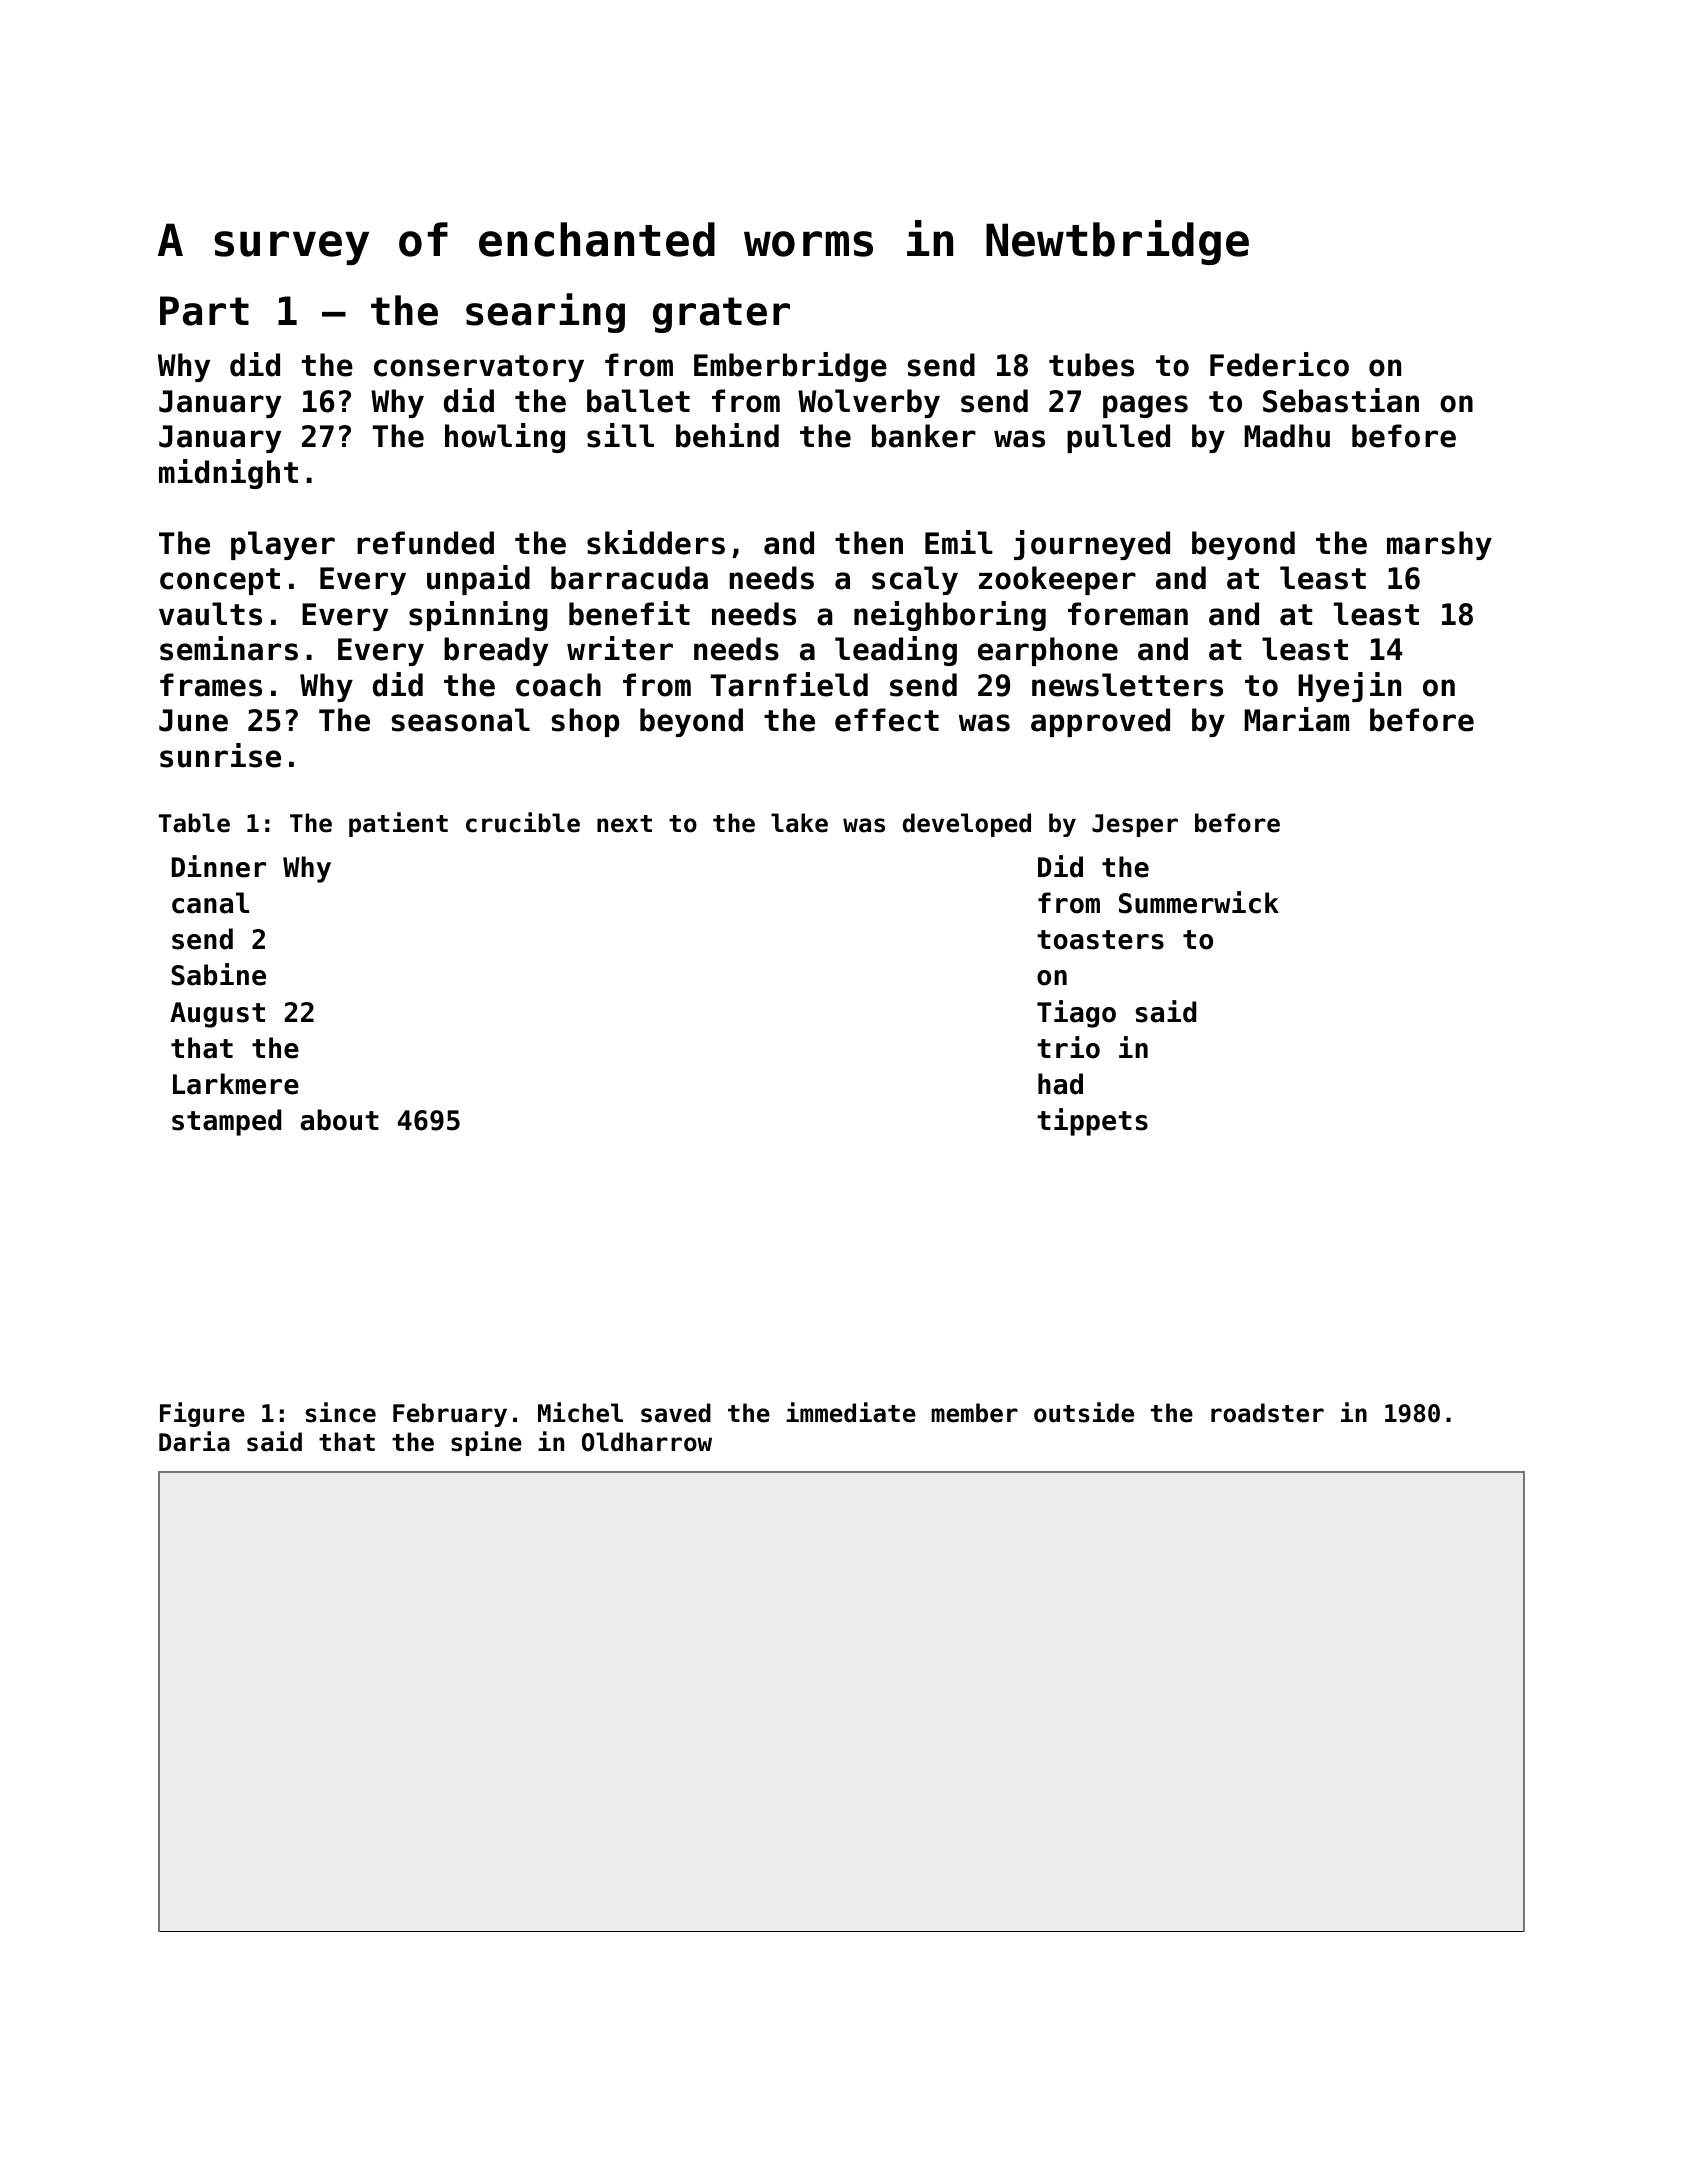 The height and width of the page is (2178, 1683). Describe the element at coordinates (228, 474) in the page. I see `midnight` at that location.
